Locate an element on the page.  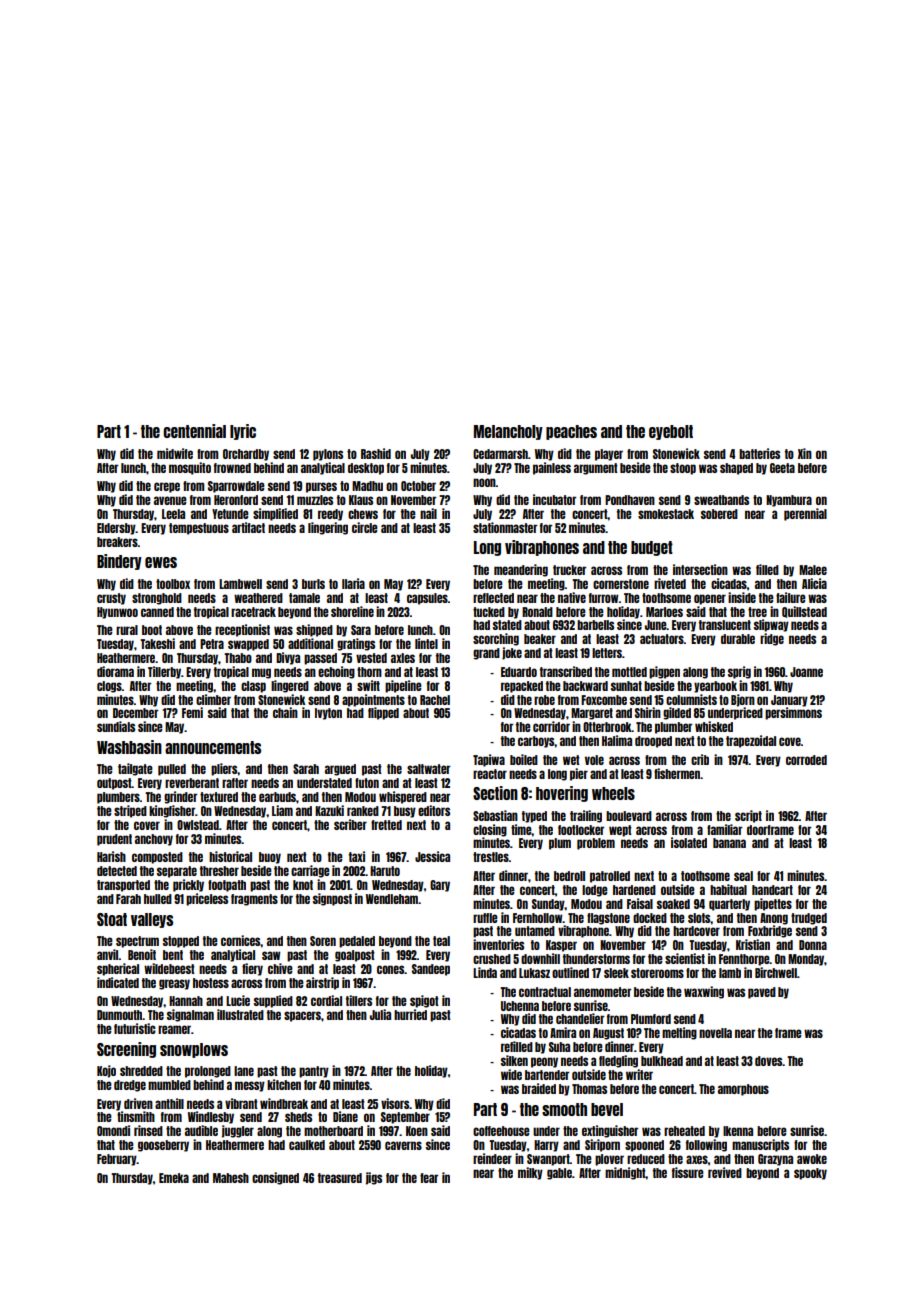
Emeka is located at coordinates (174, 1178).
